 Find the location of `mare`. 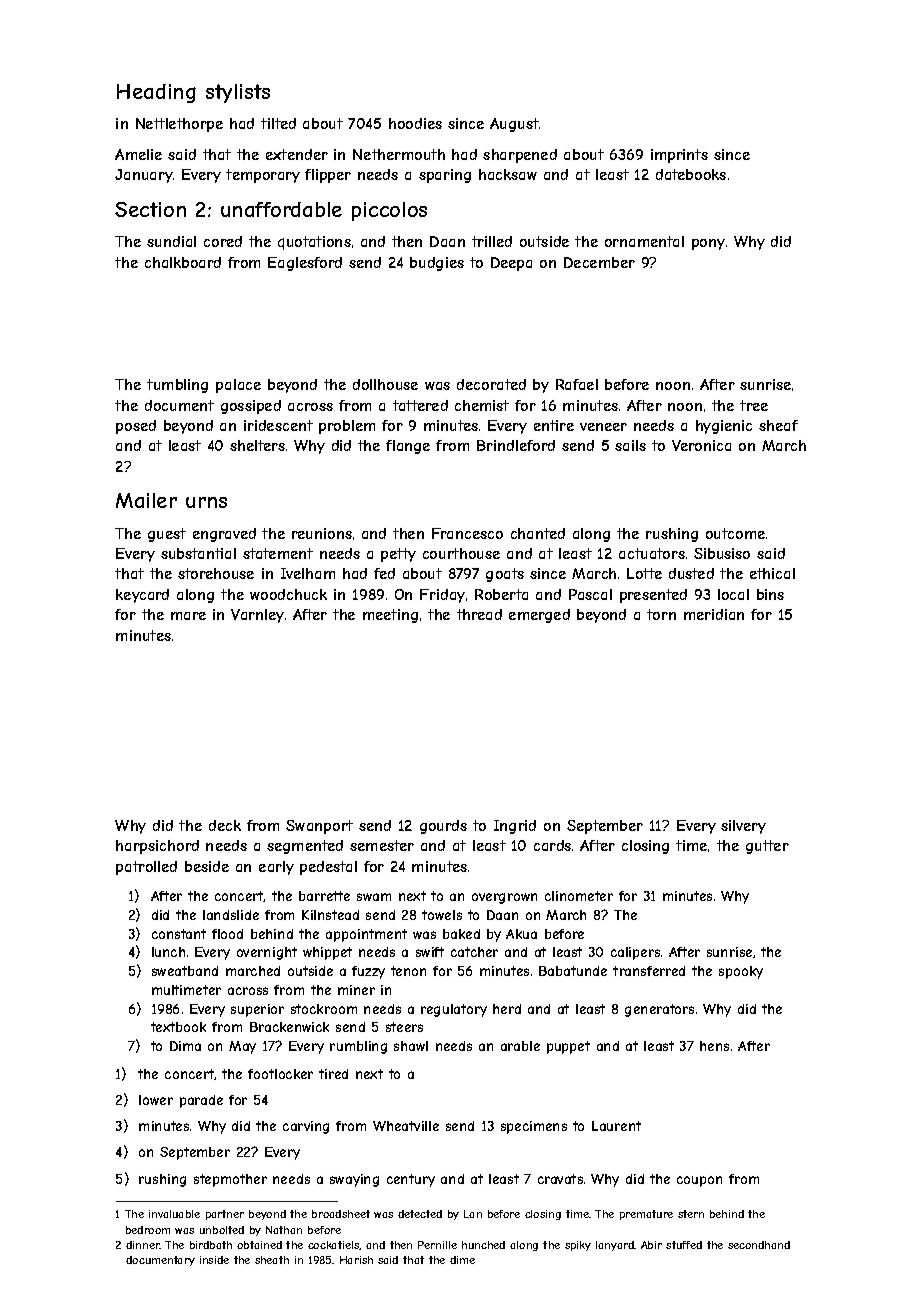

mare is located at coordinates (188, 616).
